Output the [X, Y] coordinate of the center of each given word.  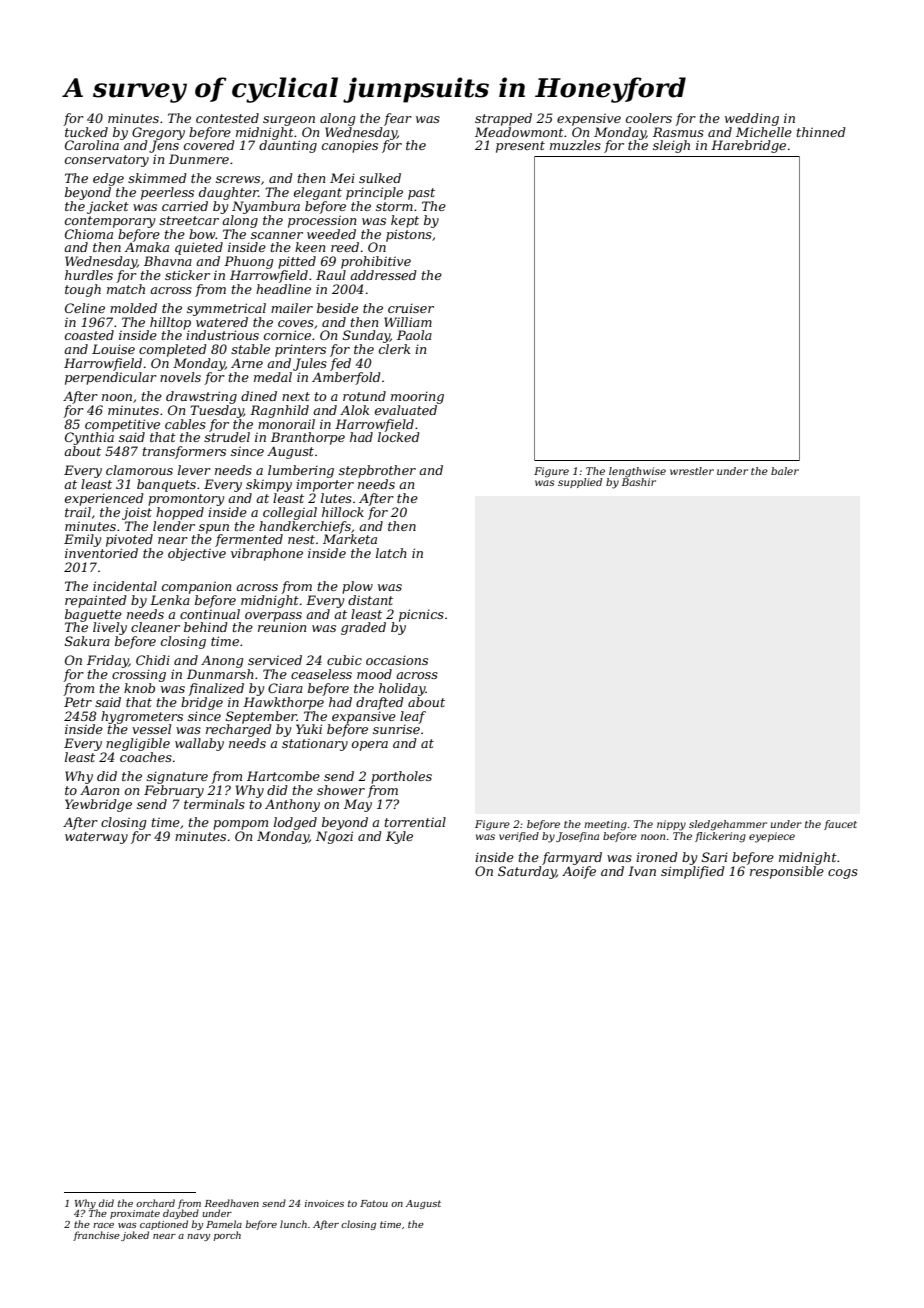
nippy [671, 825]
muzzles [575, 145]
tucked [86, 132]
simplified [693, 872]
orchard [155, 1203]
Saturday [527, 872]
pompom [240, 825]
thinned [821, 132]
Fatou [374, 1203]
